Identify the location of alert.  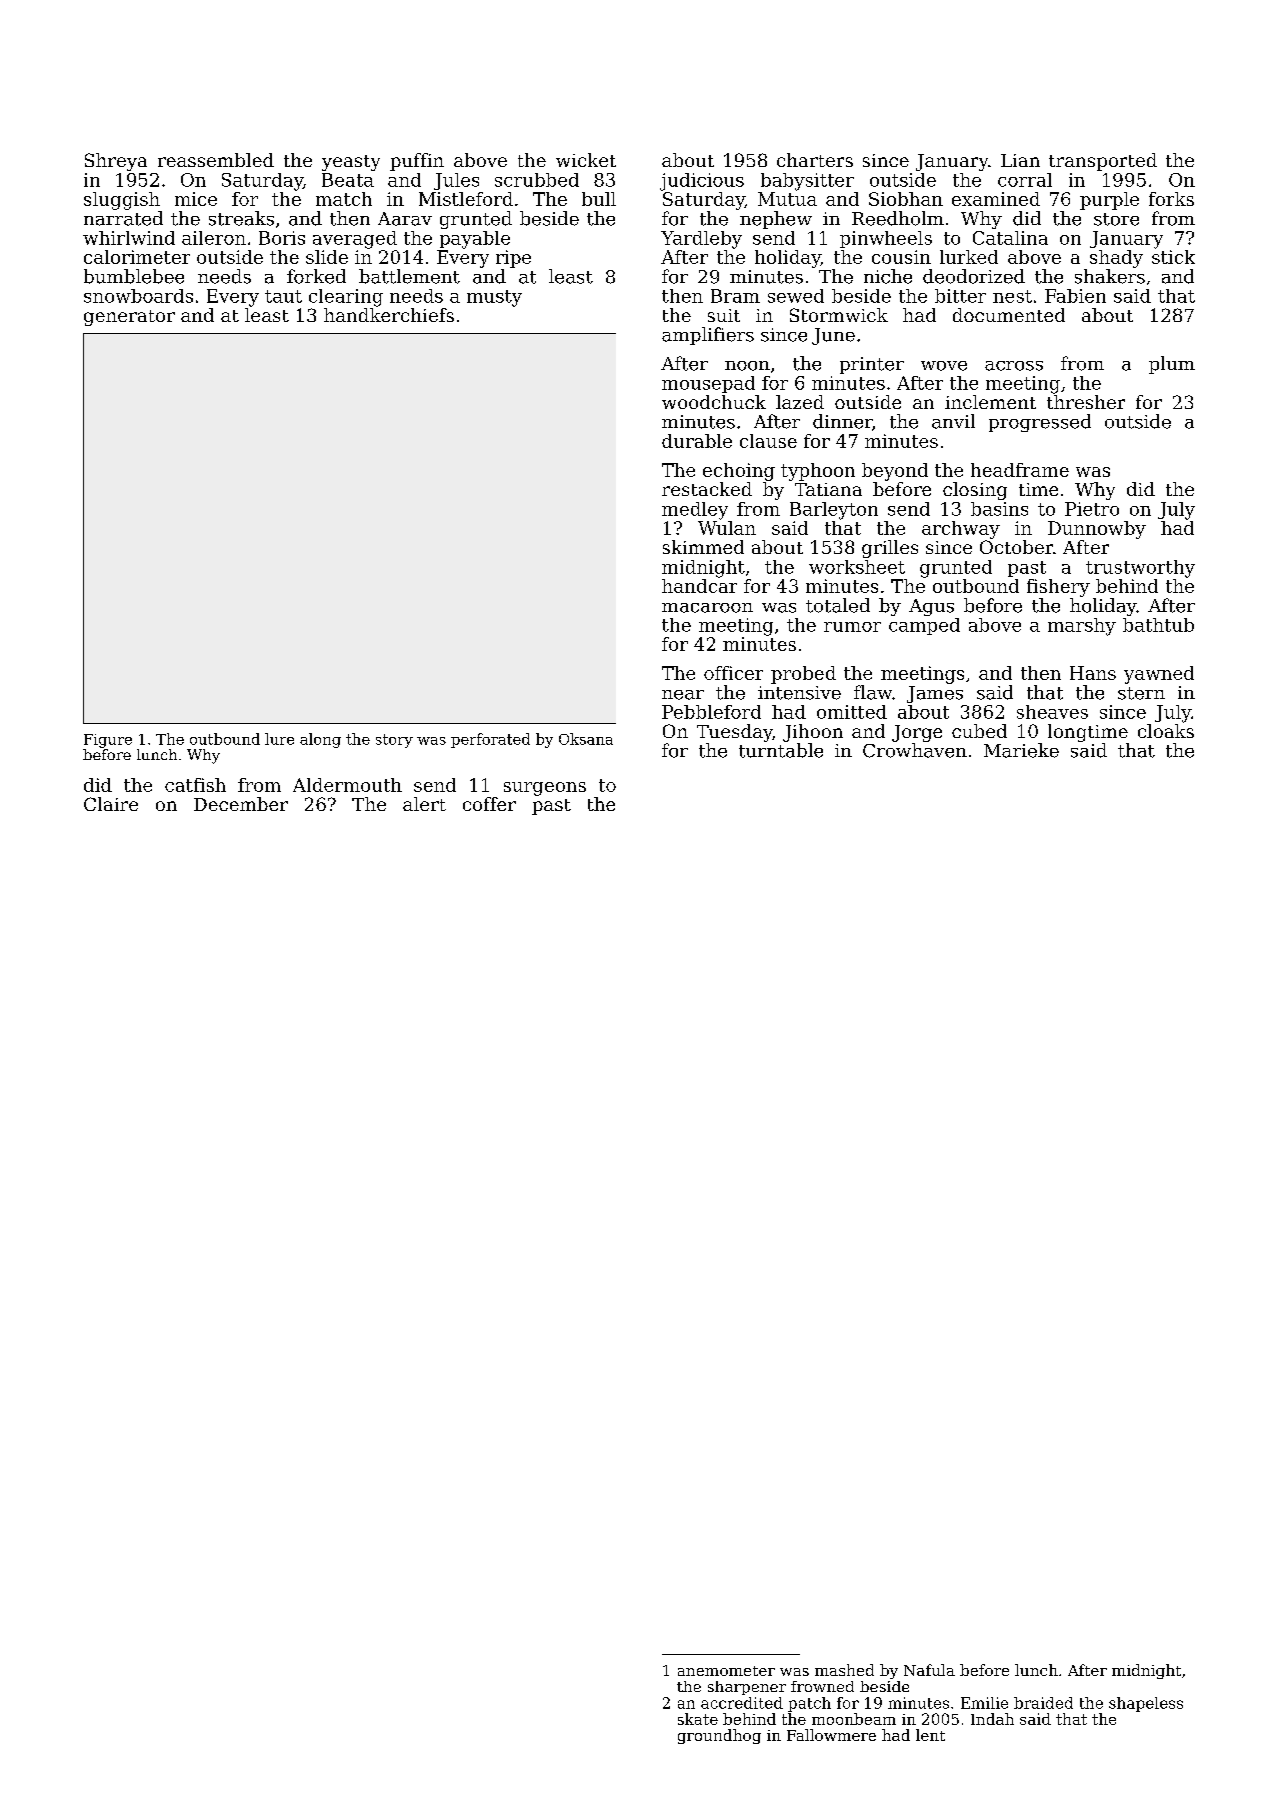
(424, 804).
